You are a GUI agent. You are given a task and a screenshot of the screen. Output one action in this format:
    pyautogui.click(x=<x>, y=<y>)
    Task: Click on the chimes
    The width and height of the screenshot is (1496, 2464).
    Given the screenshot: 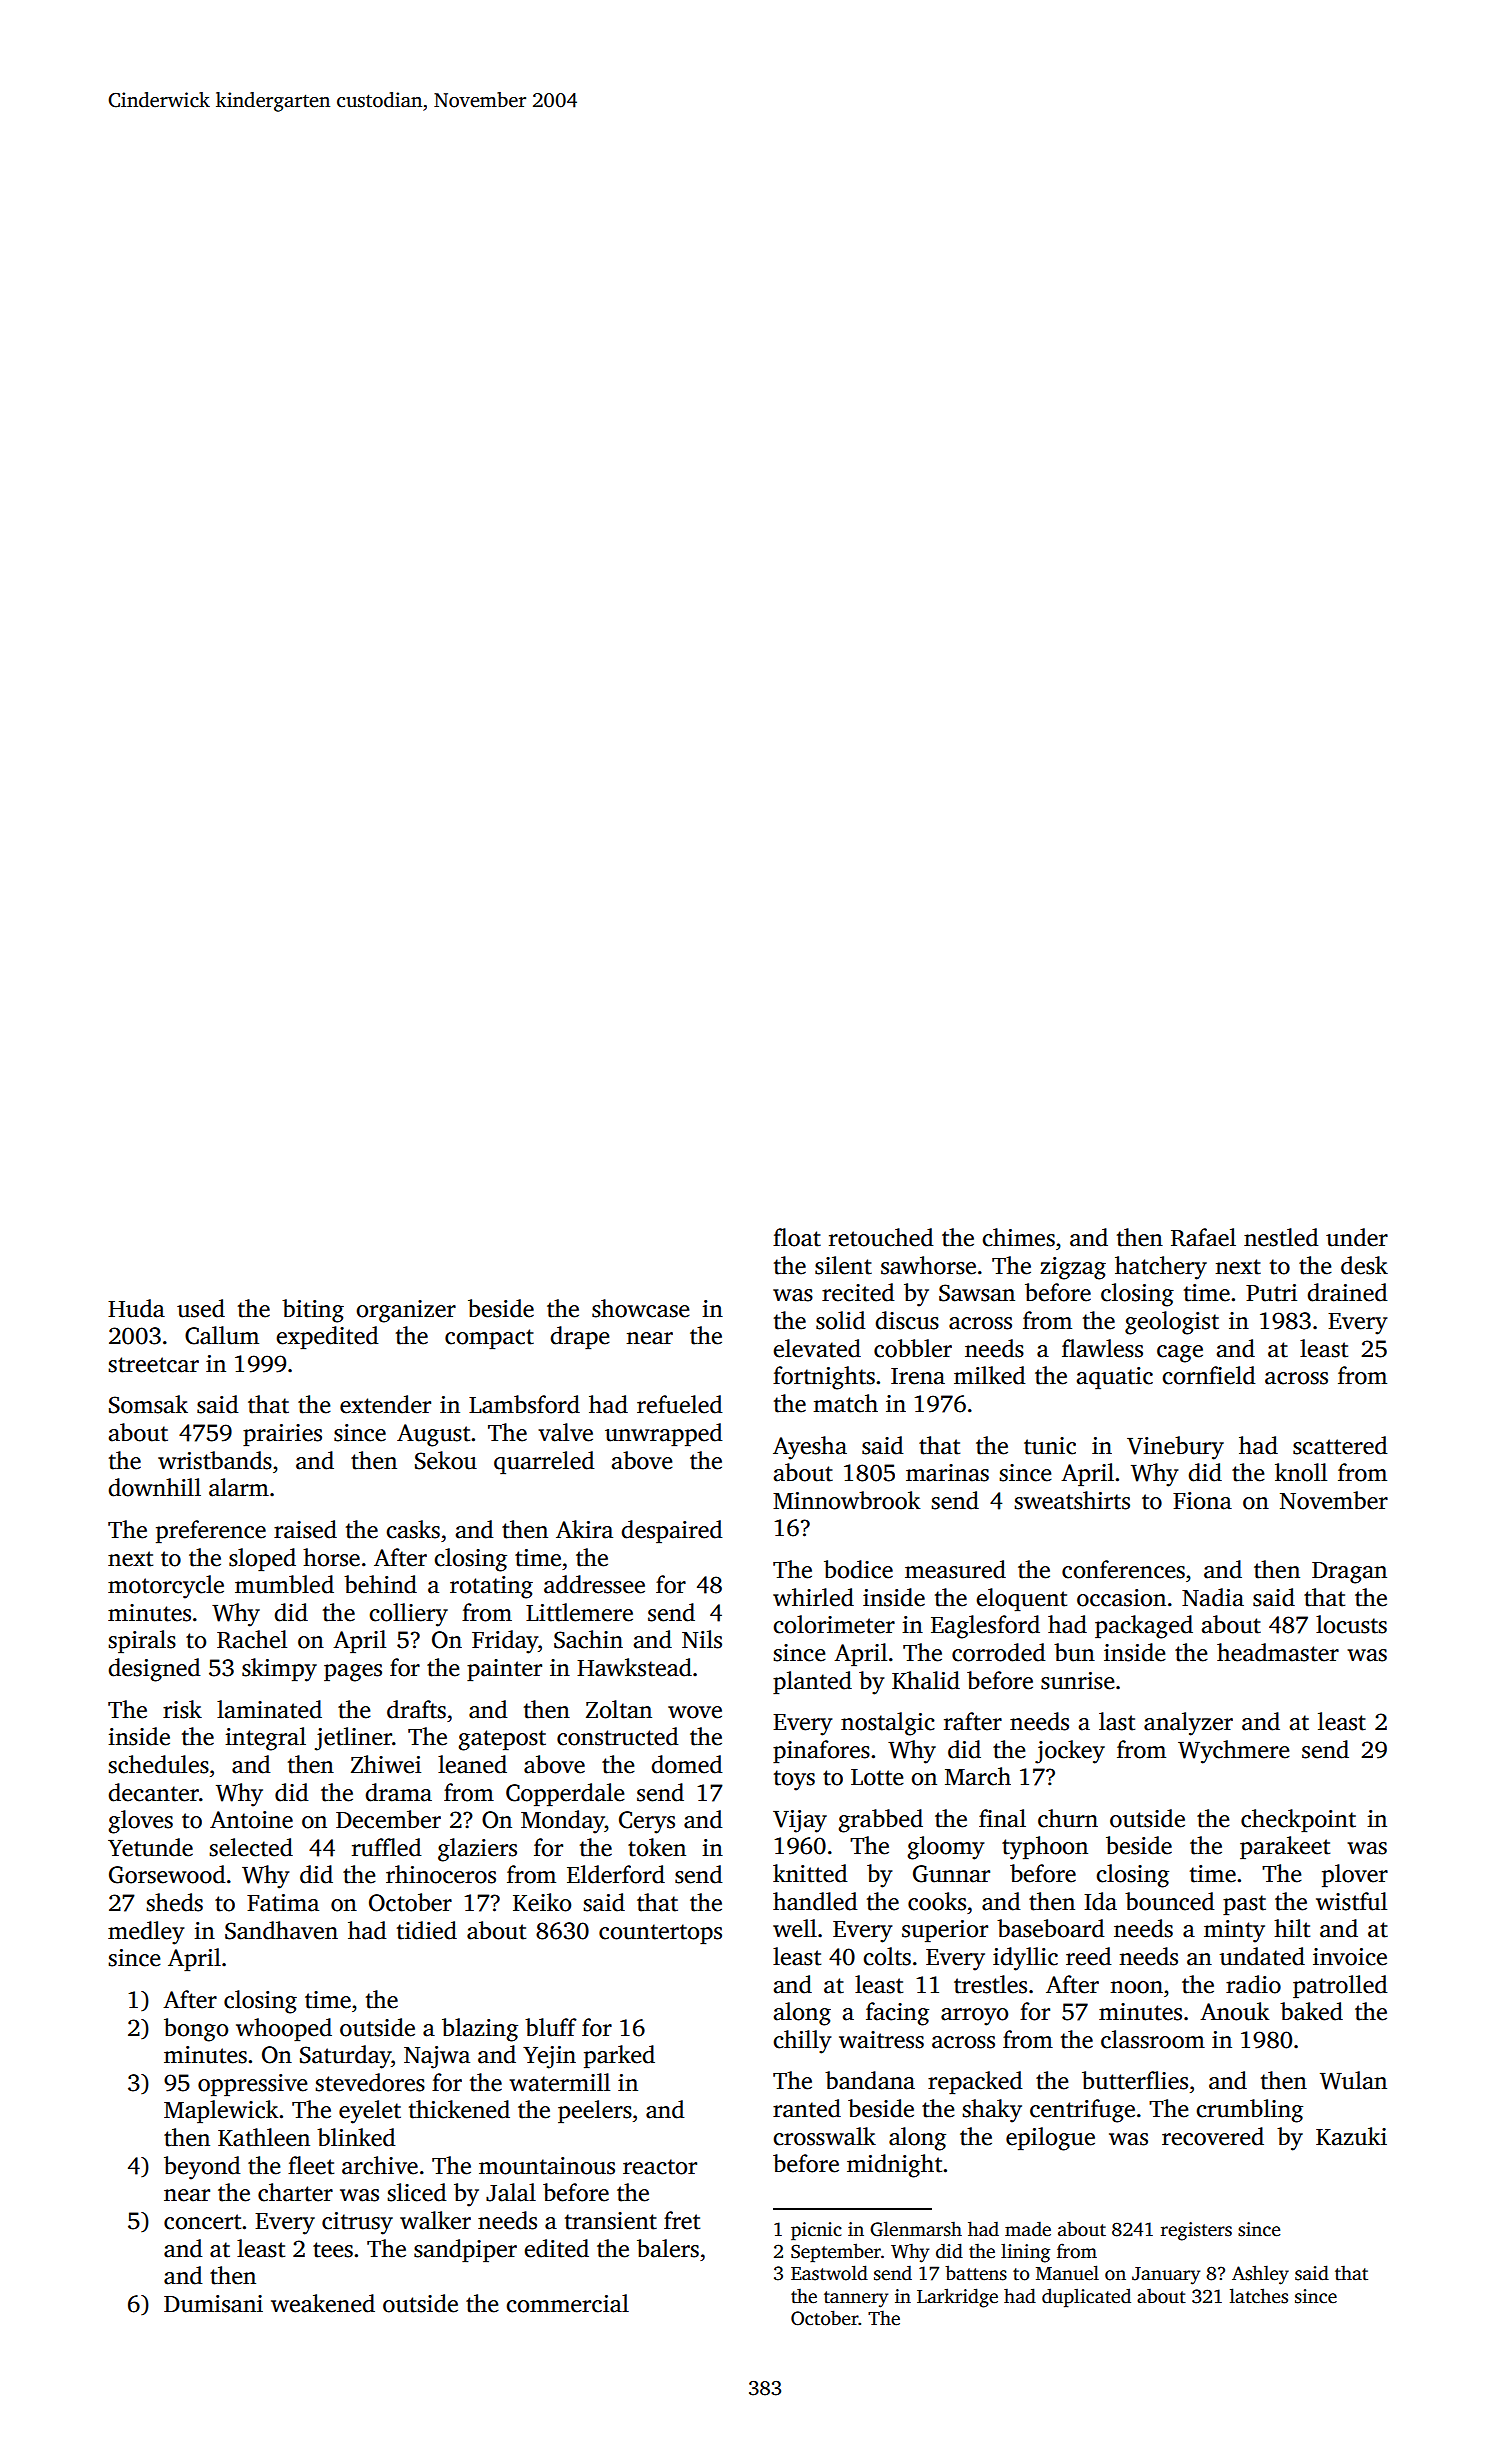 What is the action you would take?
    pyautogui.click(x=1018, y=1237)
